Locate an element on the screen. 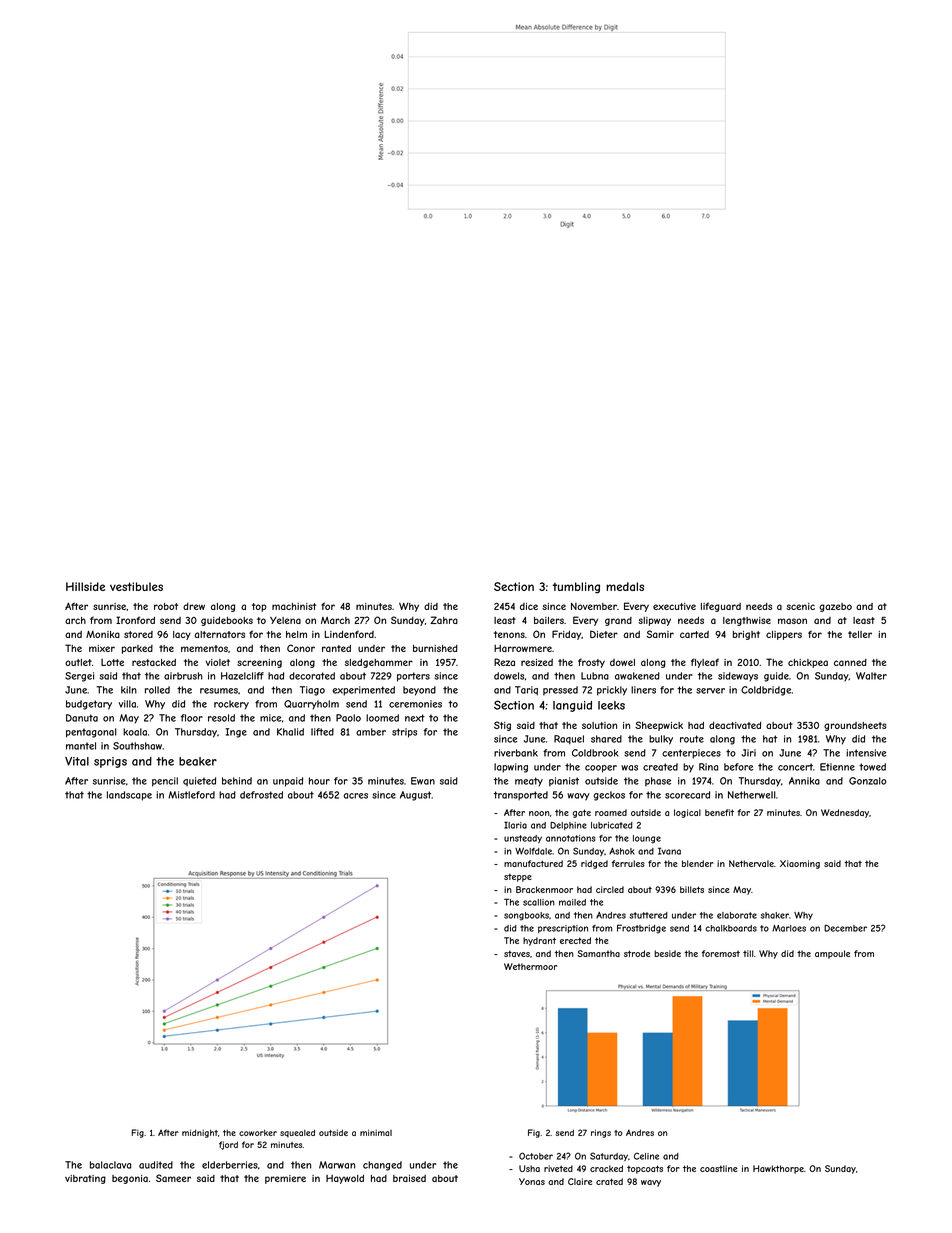 This screenshot has width=952, height=1233. landscape is located at coordinates (129, 796).
